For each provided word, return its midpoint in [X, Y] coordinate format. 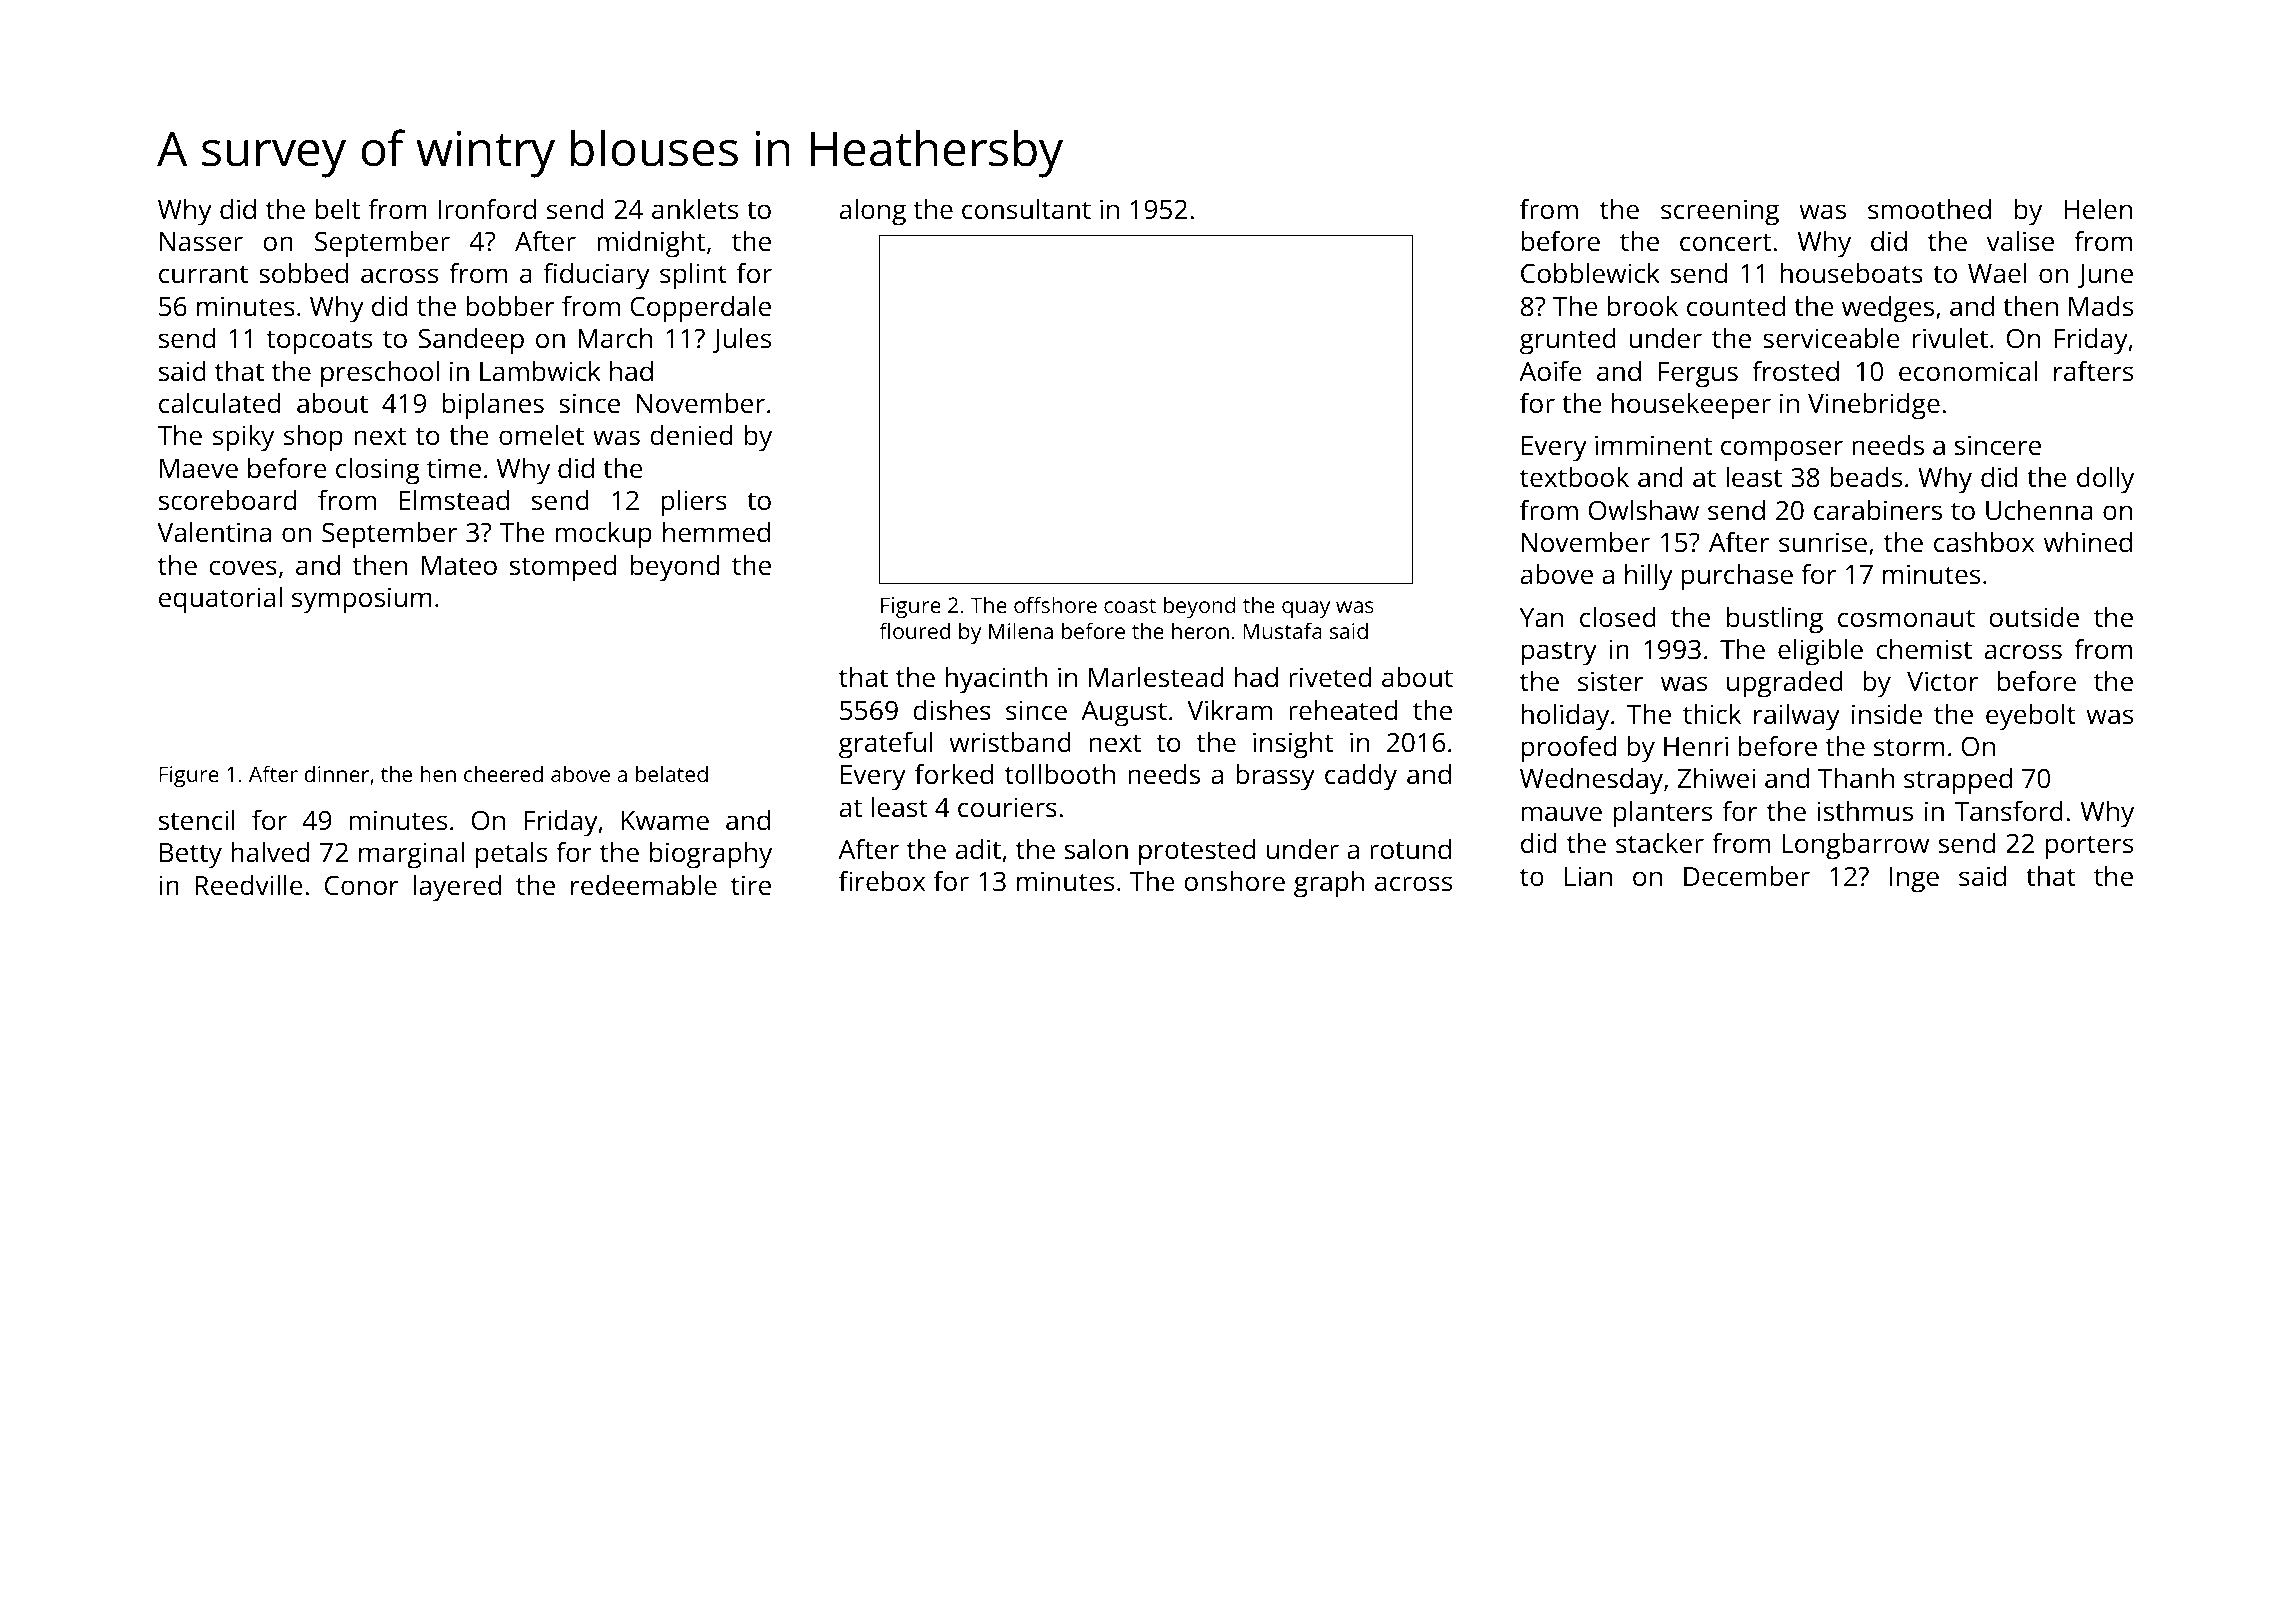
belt [338, 209]
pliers [694, 503]
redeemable [644, 885]
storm [1909, 747]
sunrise [1823, 542]
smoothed [1929, 209]
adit [978, 849]
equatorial [220, 600]
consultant [1026, 209]
